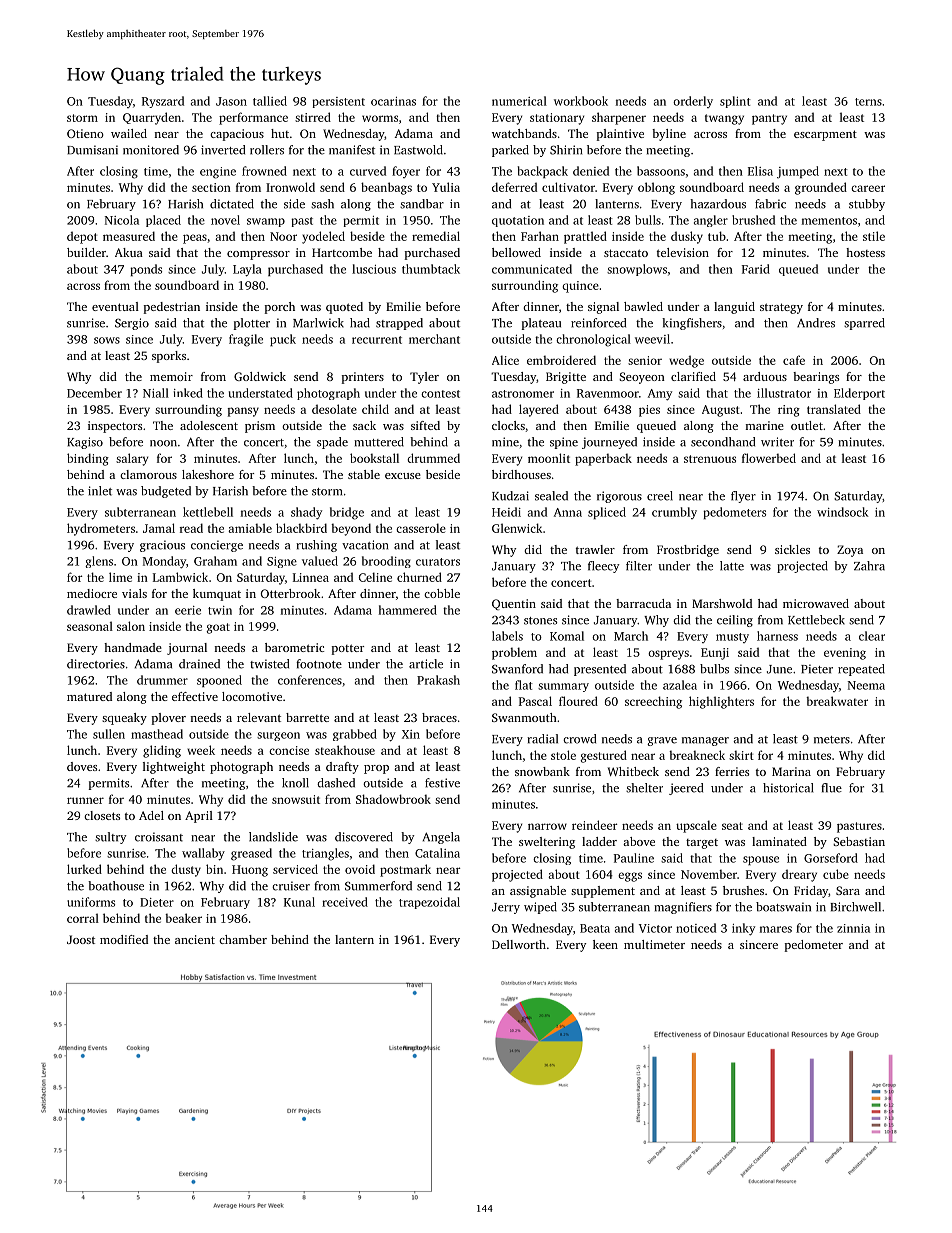  I want to click on filter, so click(639, 566).
